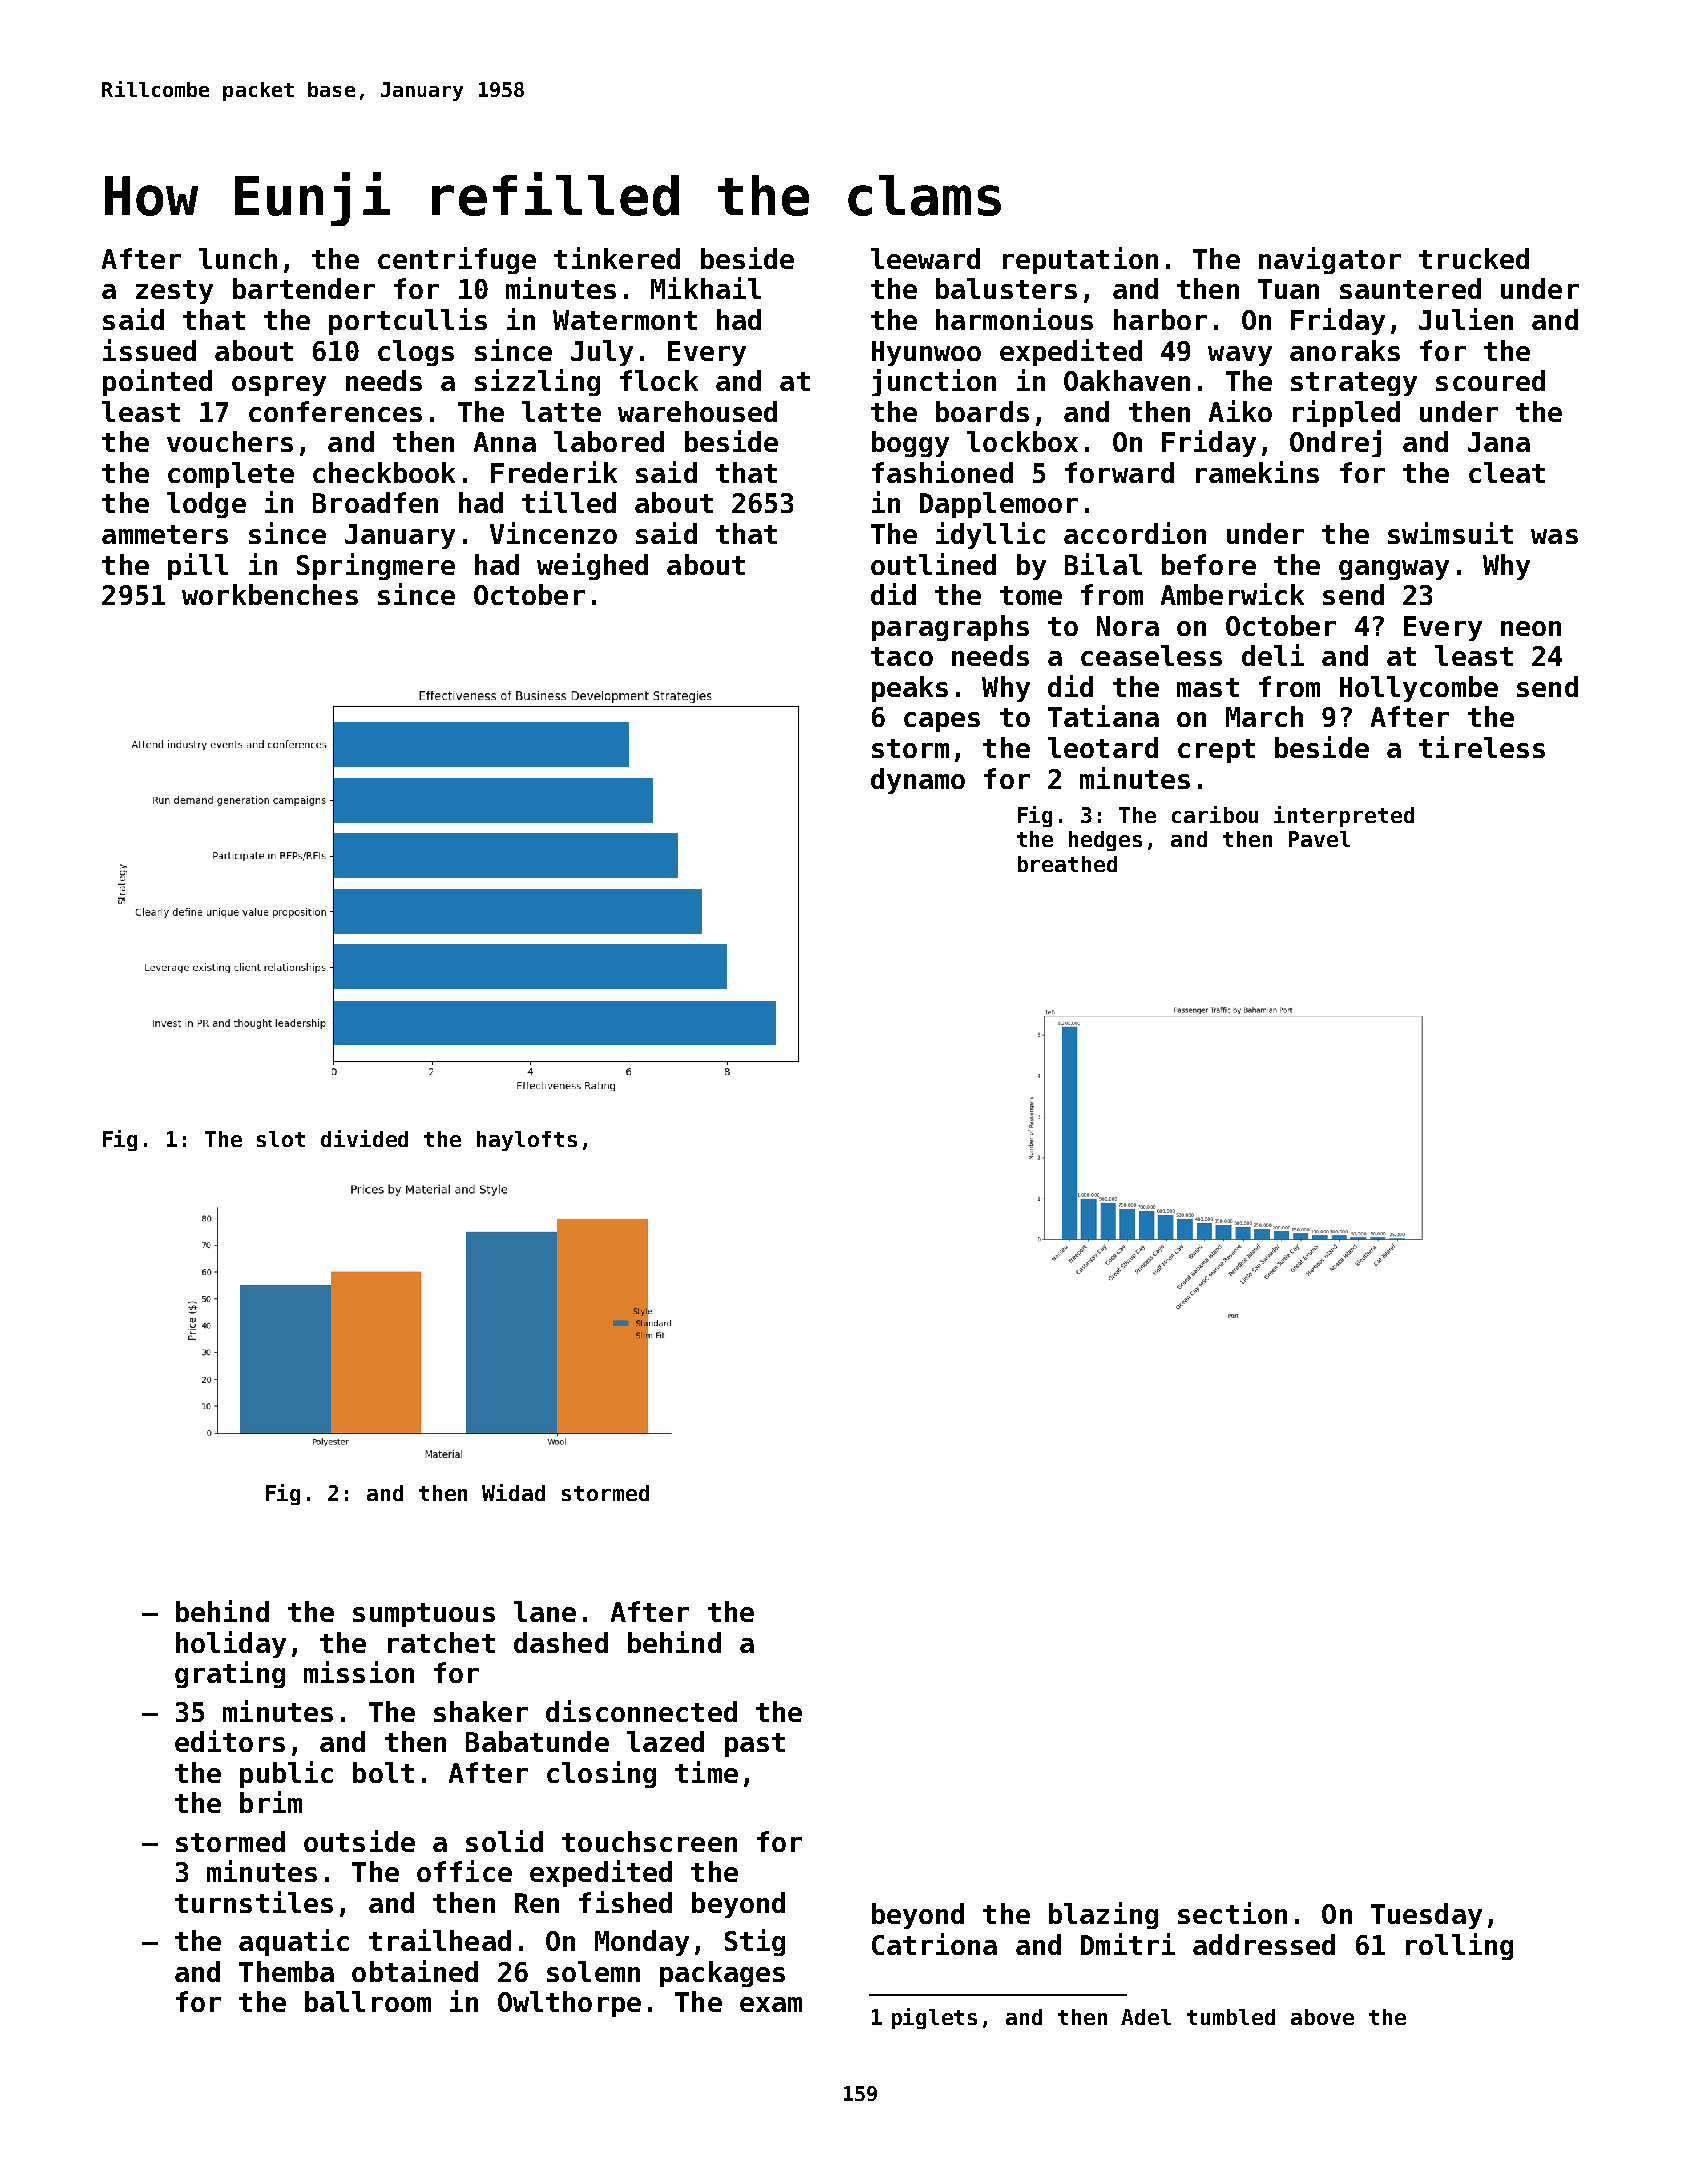  I want to click on workbenches, so click(270, 594).
